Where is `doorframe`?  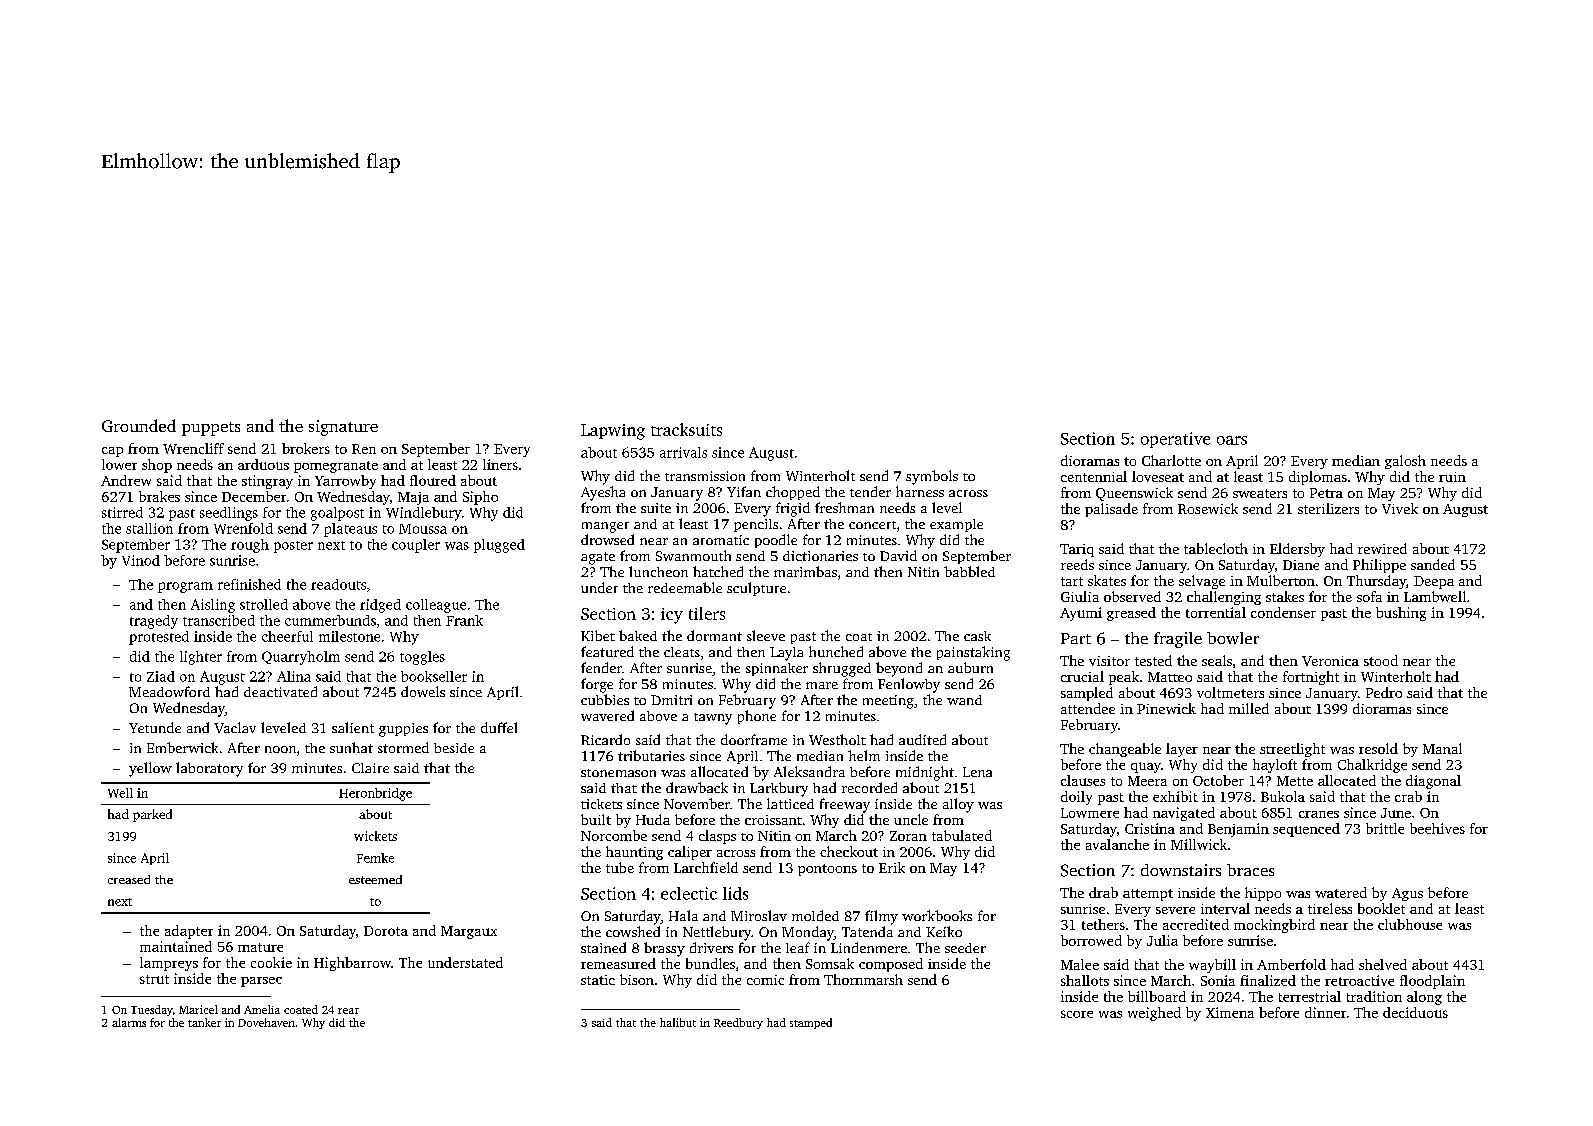
doorframe is located at coordinates (754, 739).
